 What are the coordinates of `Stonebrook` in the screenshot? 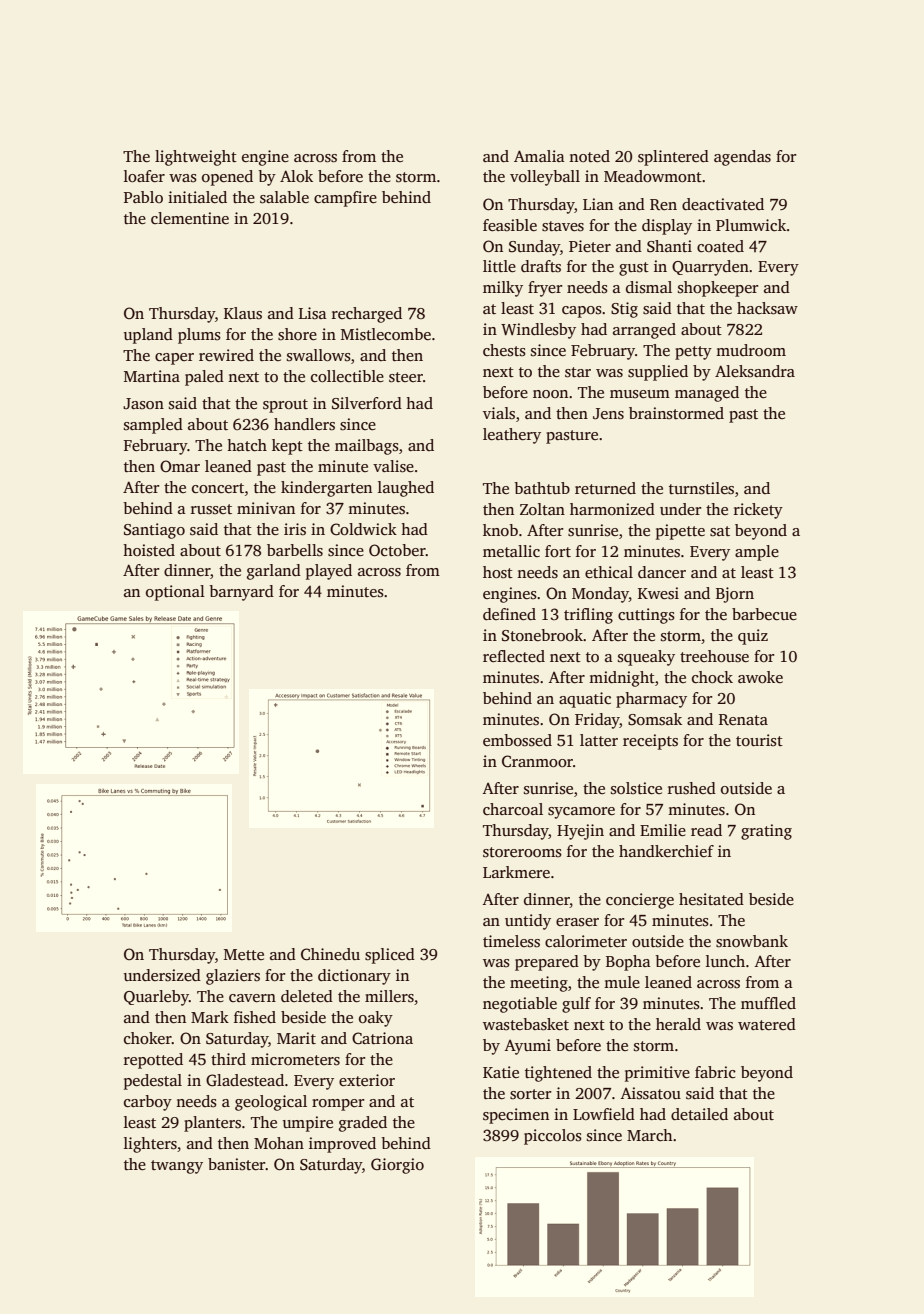 It's located at (542, 635).
